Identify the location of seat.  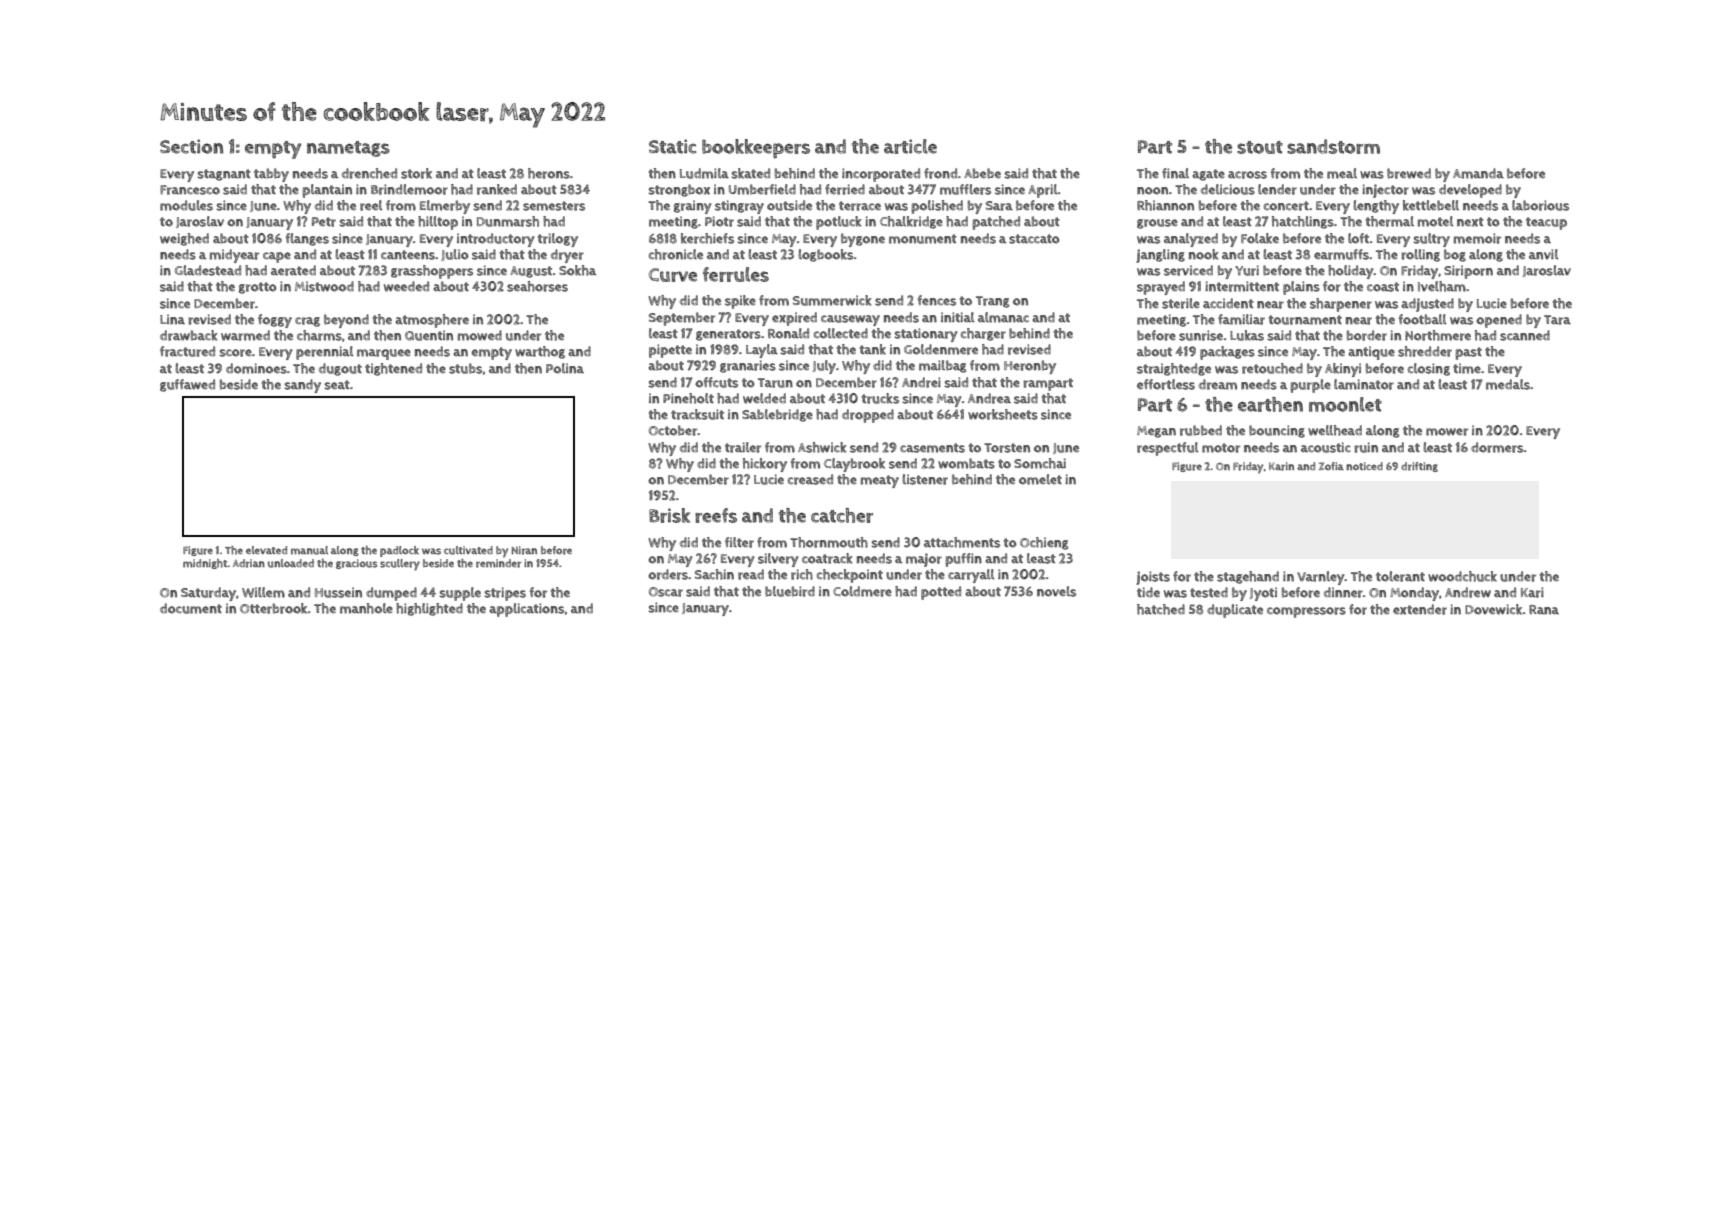
(337, 385).
